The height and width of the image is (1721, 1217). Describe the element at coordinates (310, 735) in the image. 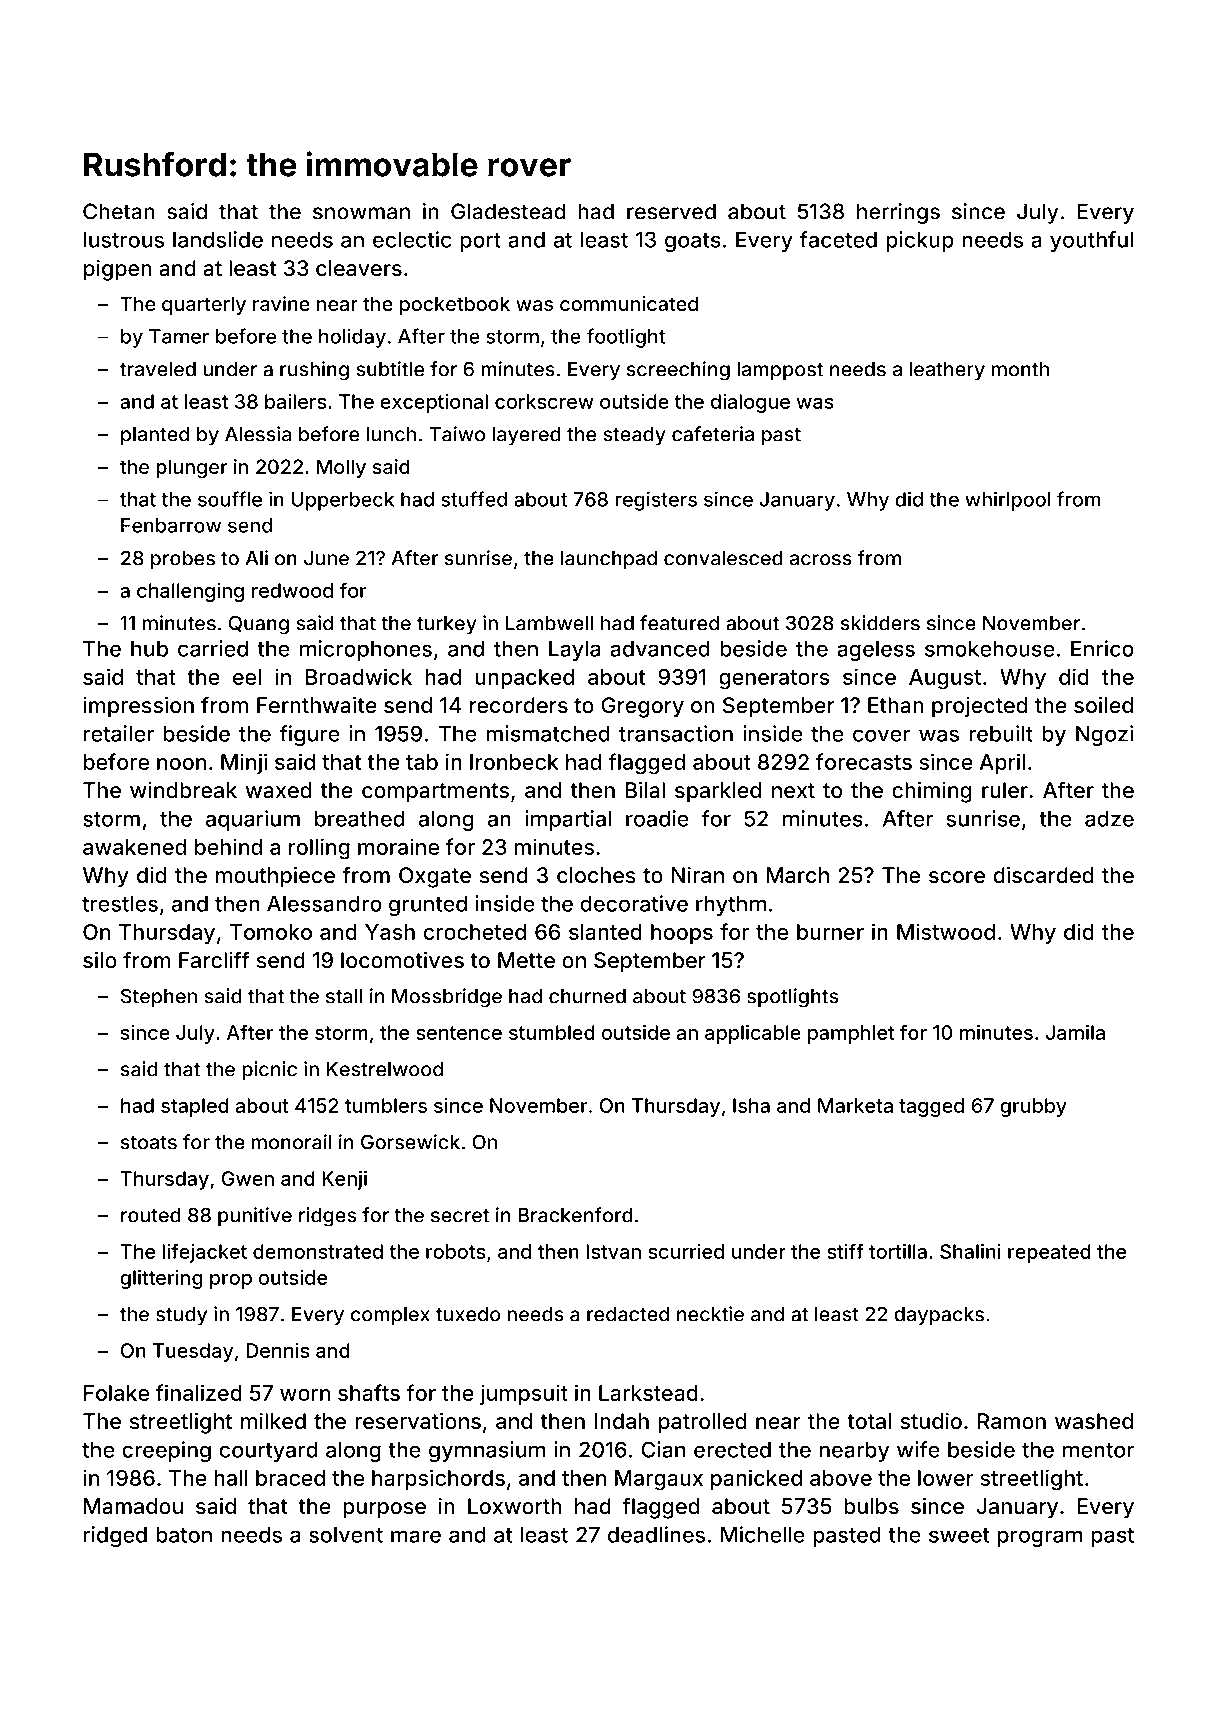

I see `figure` at that location.
